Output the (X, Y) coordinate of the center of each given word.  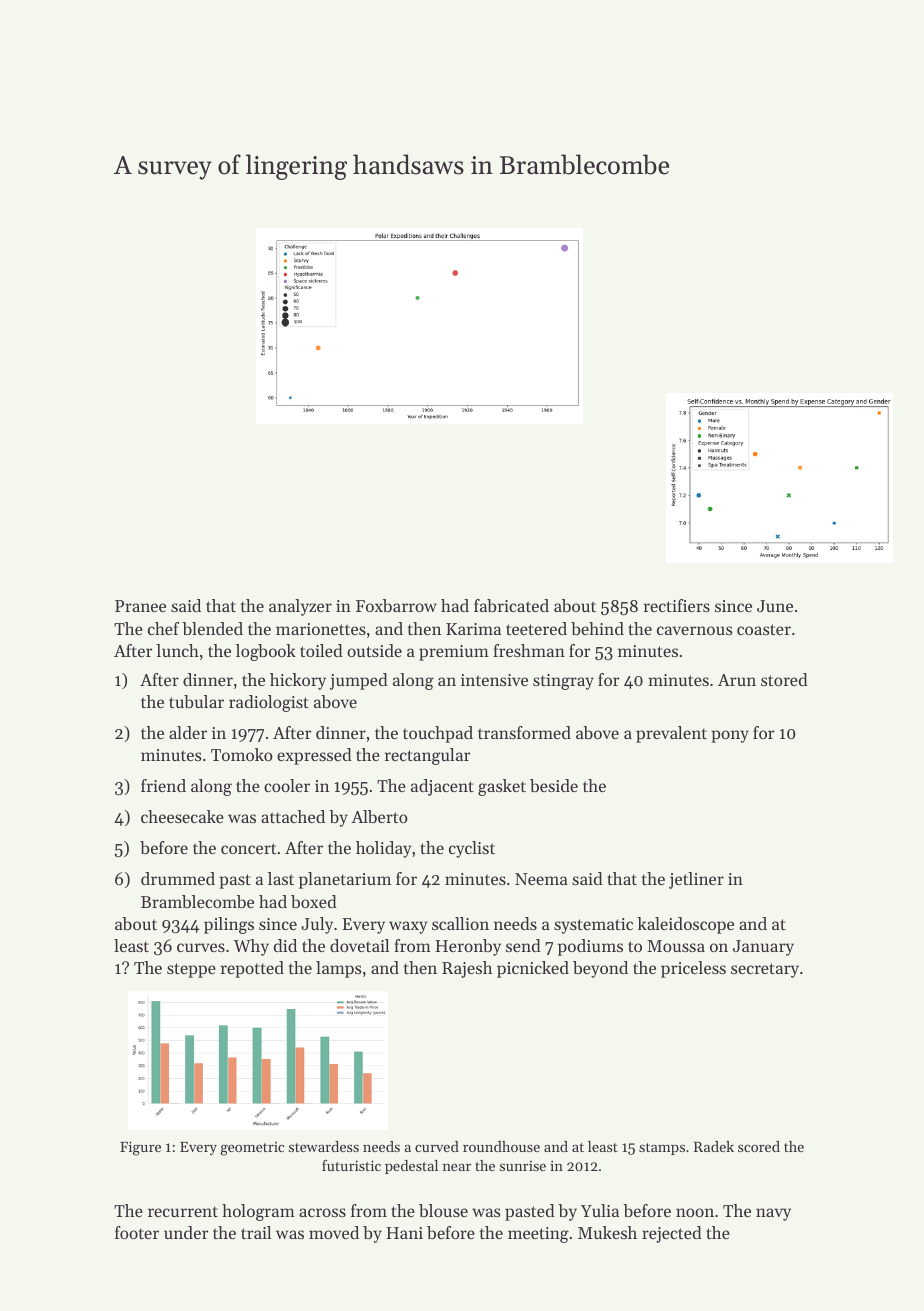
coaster (764, 629)
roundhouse (501, 1146)
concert (248, 848)
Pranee (140, 606)
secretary (765, 970)
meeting (538, 1235)
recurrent (183, 1211)
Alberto (379, 816)
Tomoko (242, 754)
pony (730, 736)
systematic (593, 926)
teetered (536, 628)
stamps (662, 1149)
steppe (191, 970)
